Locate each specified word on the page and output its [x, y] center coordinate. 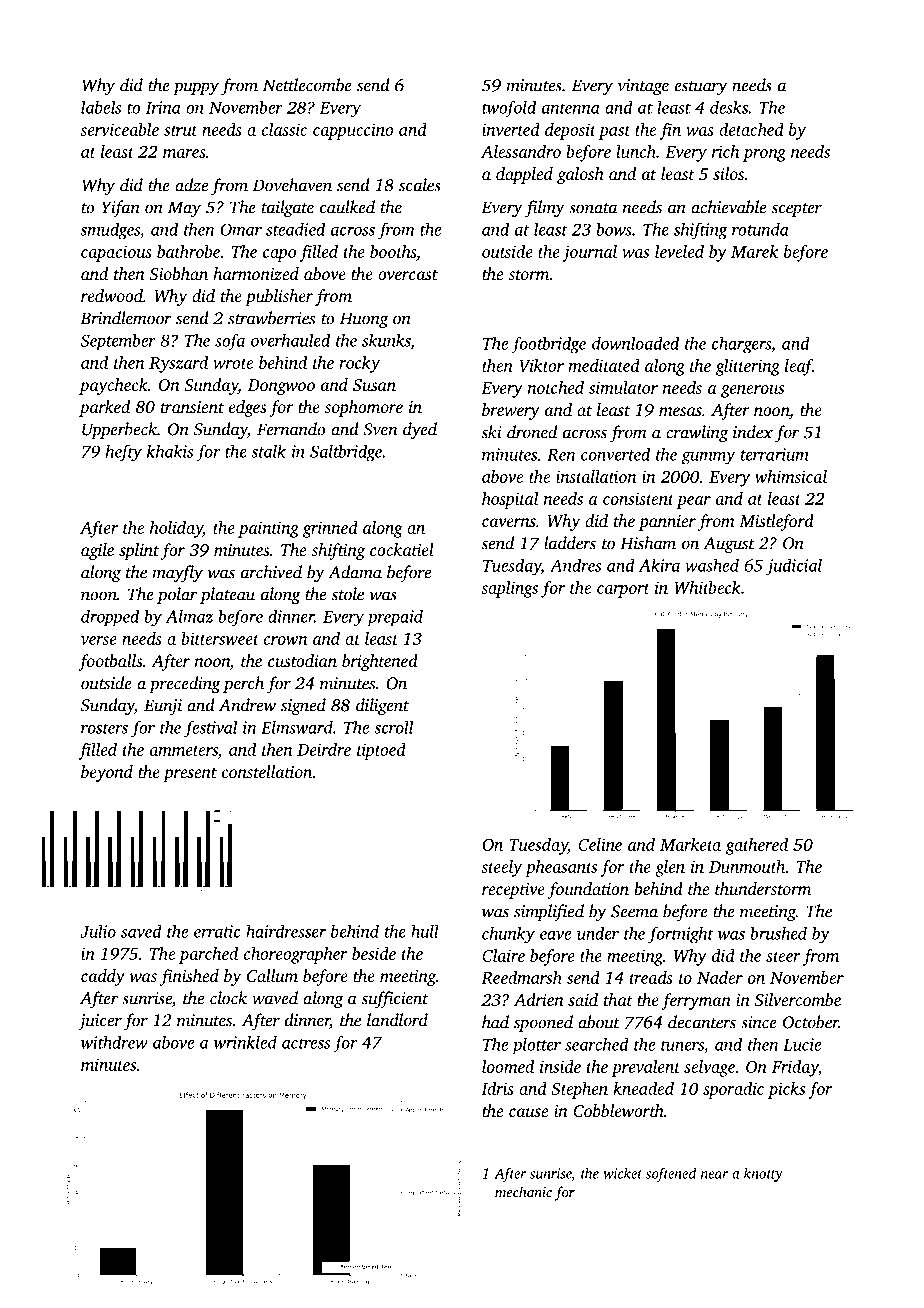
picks [786, 1090]
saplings [509, 589]
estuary [701, 88]
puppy [196, 88]
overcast [408, 275]
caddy [103, 977]
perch [243, 684]
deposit [570, 131]
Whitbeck [707, 587]
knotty [763, 1175]
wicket [622, 1173]
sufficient [395, 999]
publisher [279, 297]
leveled [679, 251]
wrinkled [245, 1042]
